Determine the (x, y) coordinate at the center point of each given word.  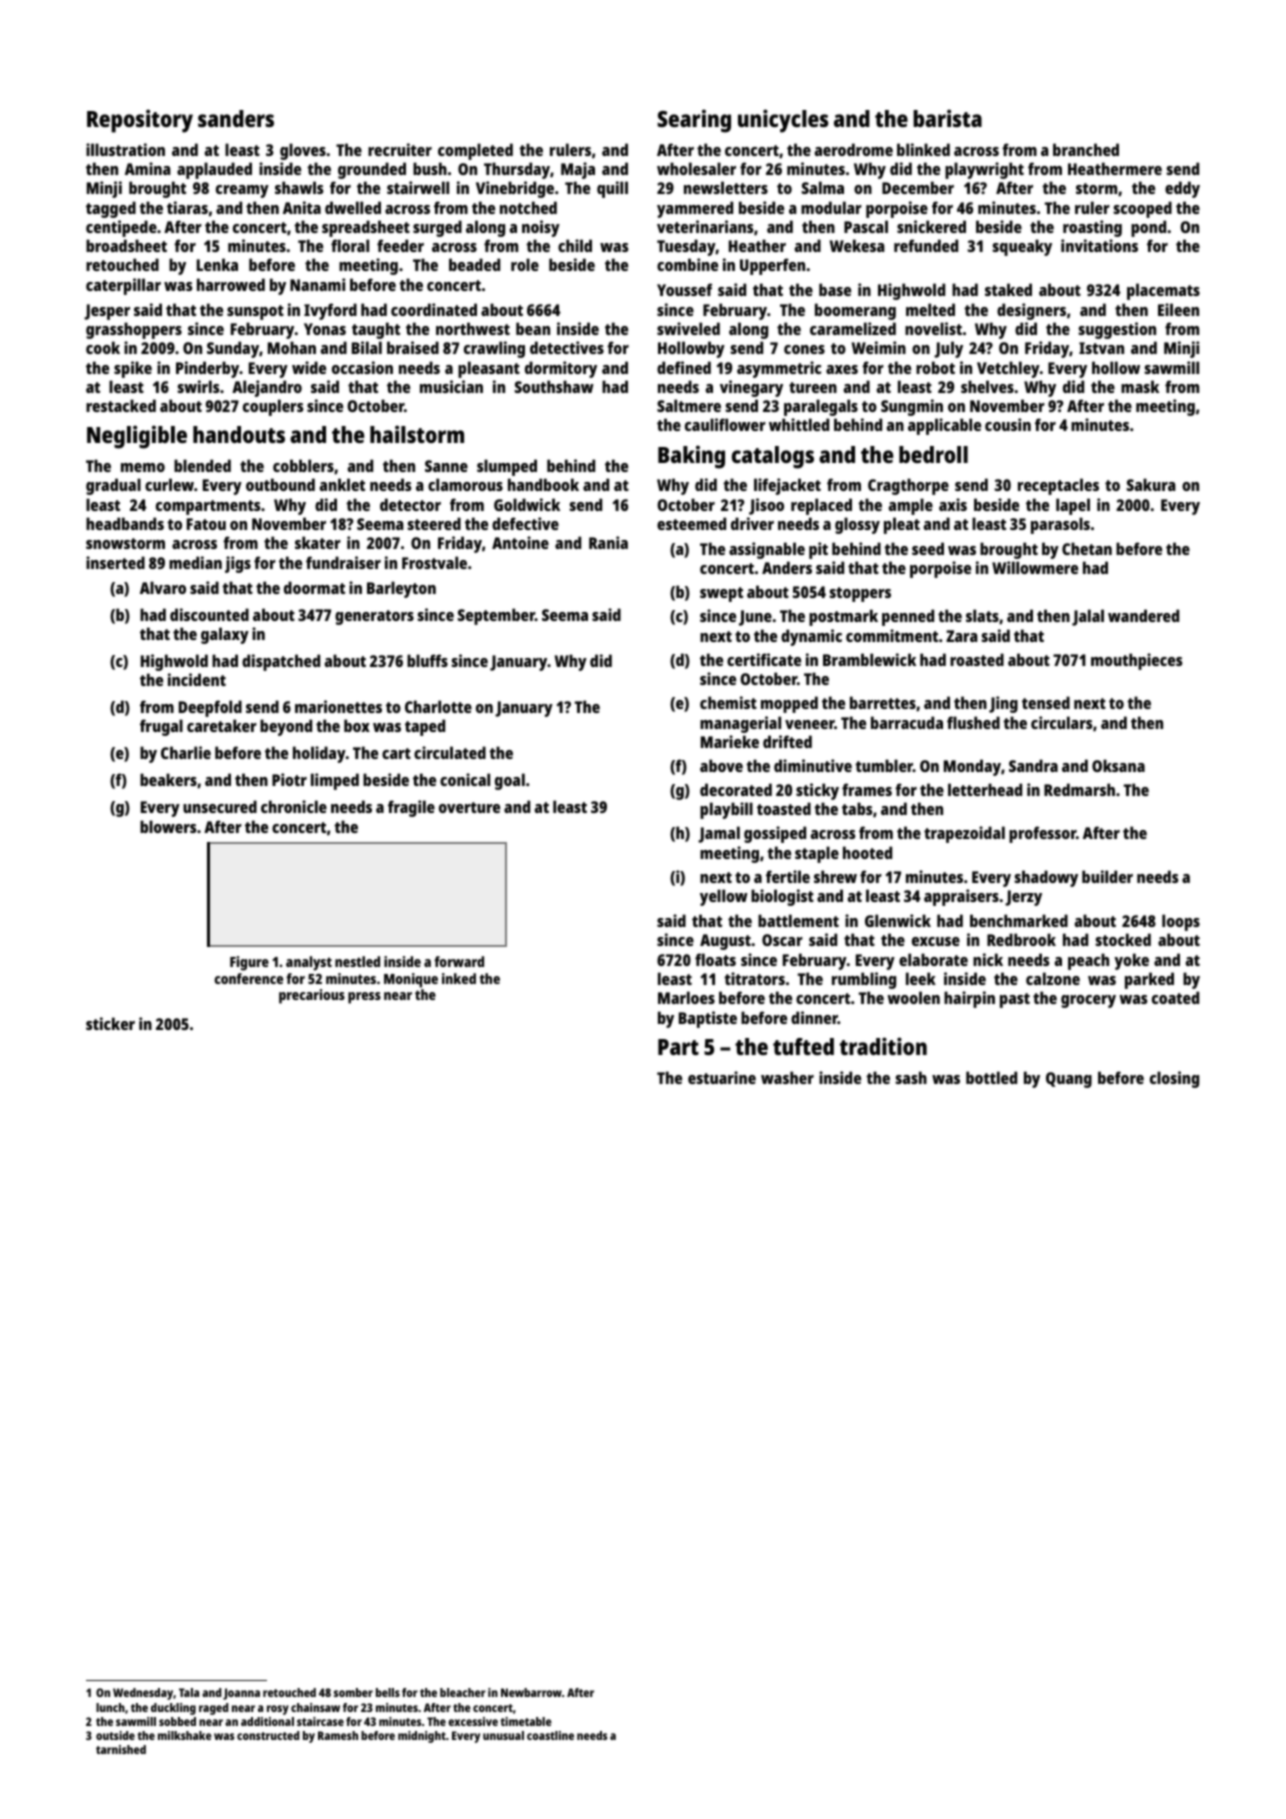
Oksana (1118, 765)
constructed (268, 1735)
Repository (140, 121)
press (364, 998)
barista (947, 118)
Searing (694, 121)
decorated (736, 789)
